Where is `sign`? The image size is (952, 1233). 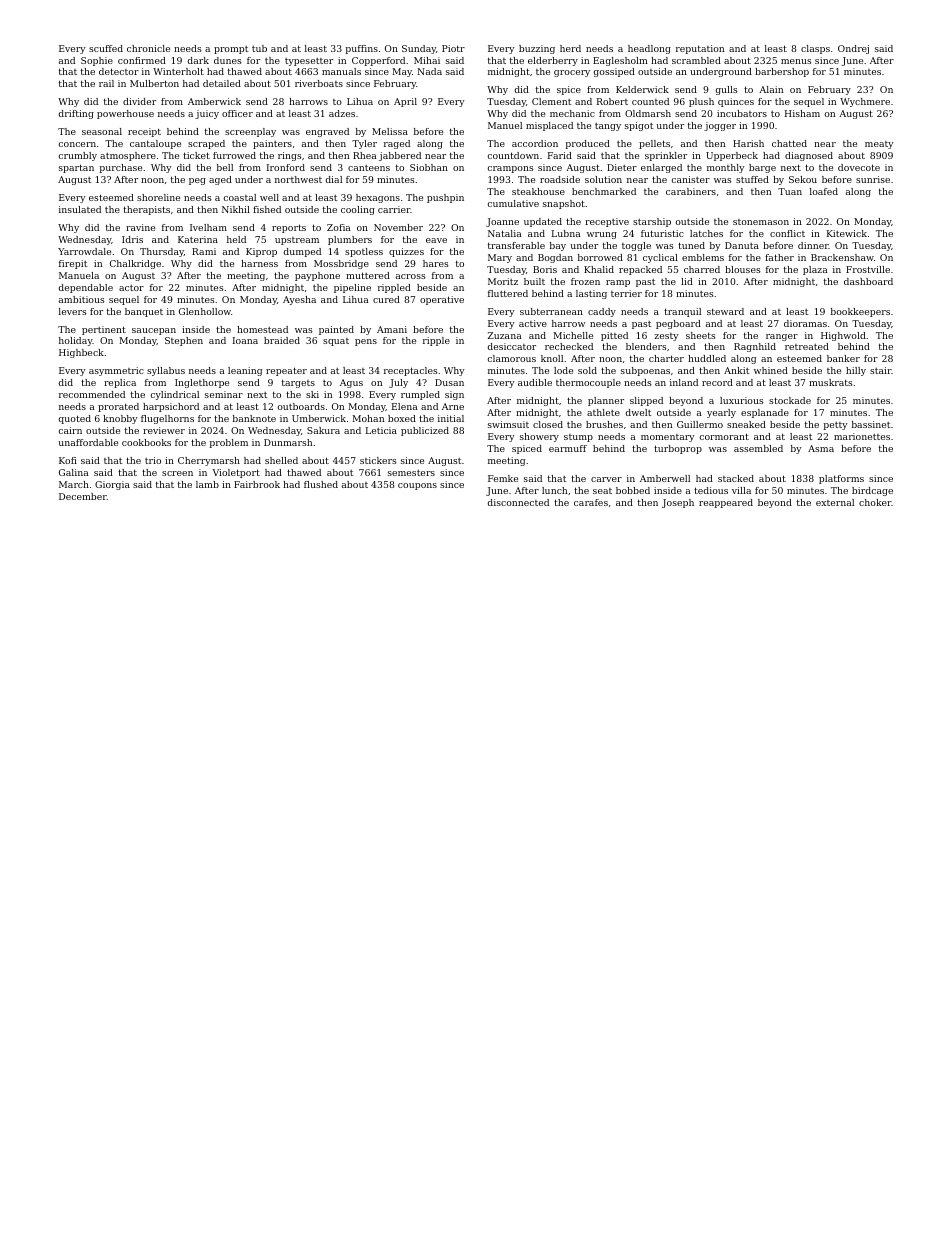
sign is located at coordinates (454, 395).
